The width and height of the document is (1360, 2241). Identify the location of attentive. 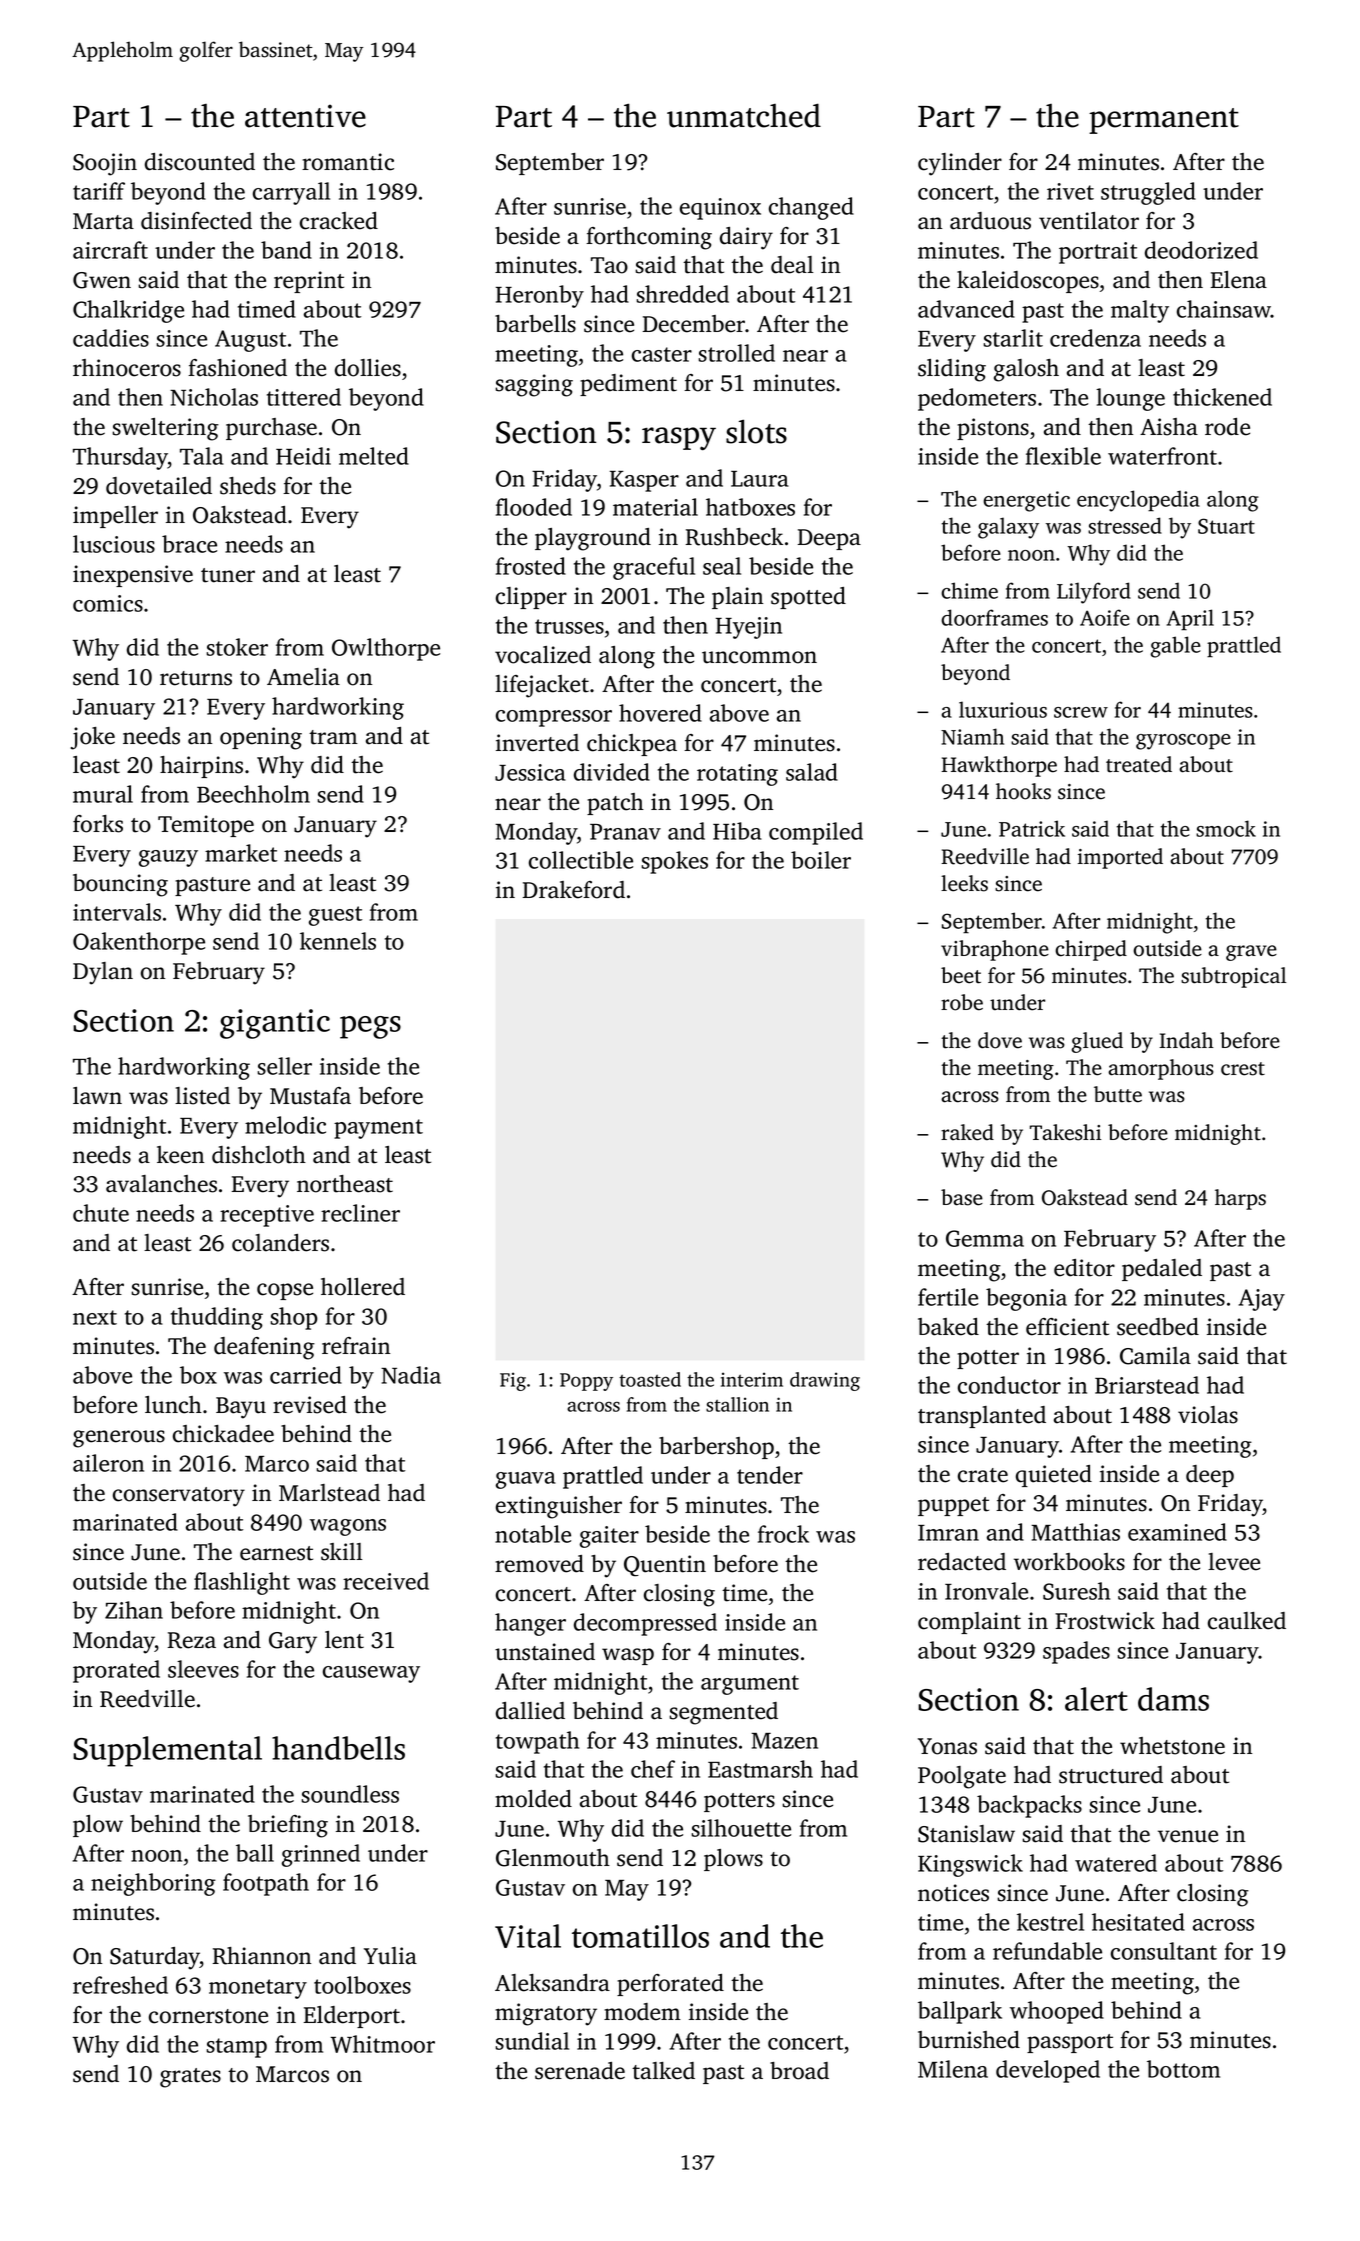
(305, 116).
